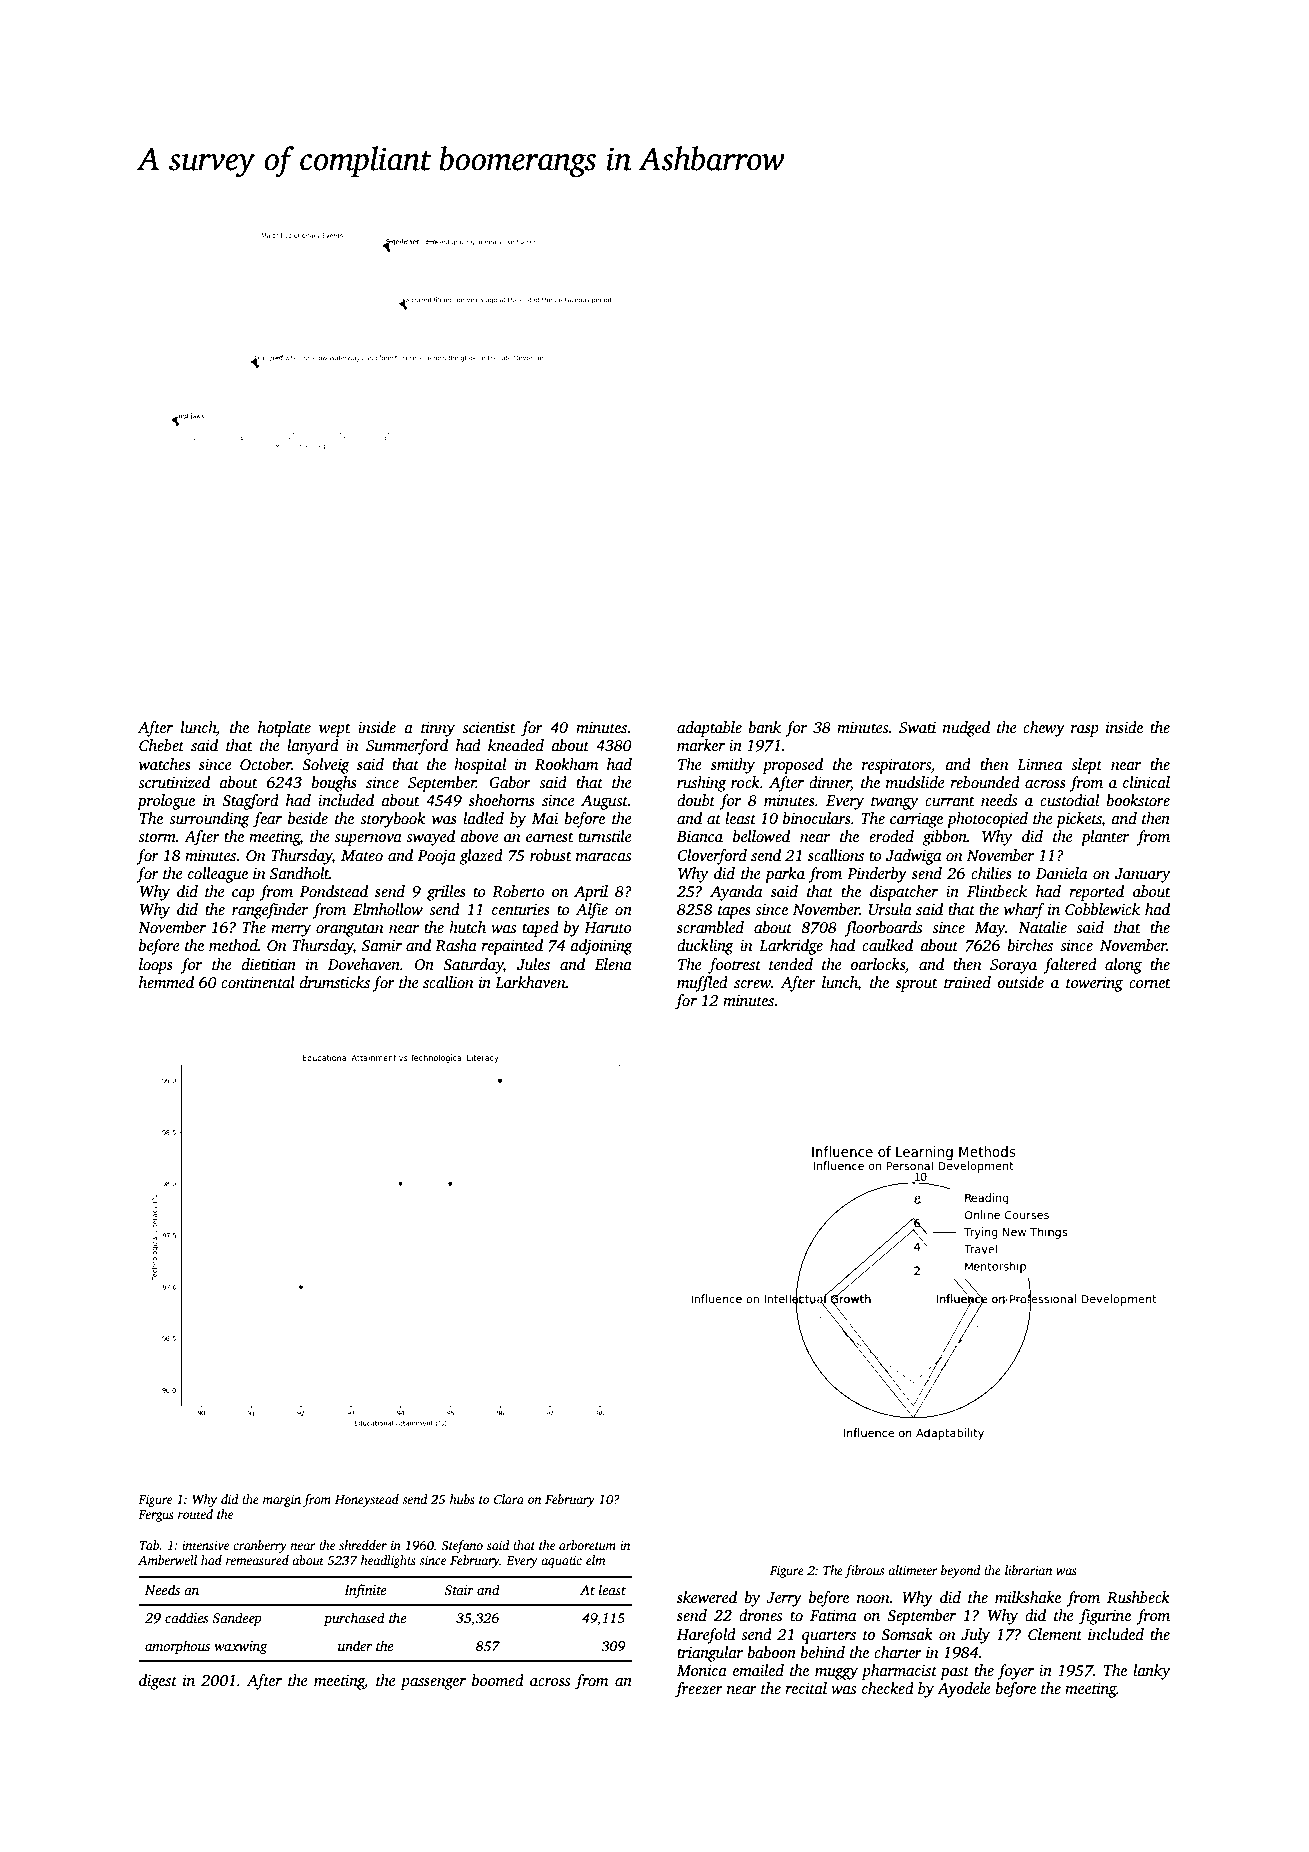  I want to click on drumsticks, so click(335, 982).
